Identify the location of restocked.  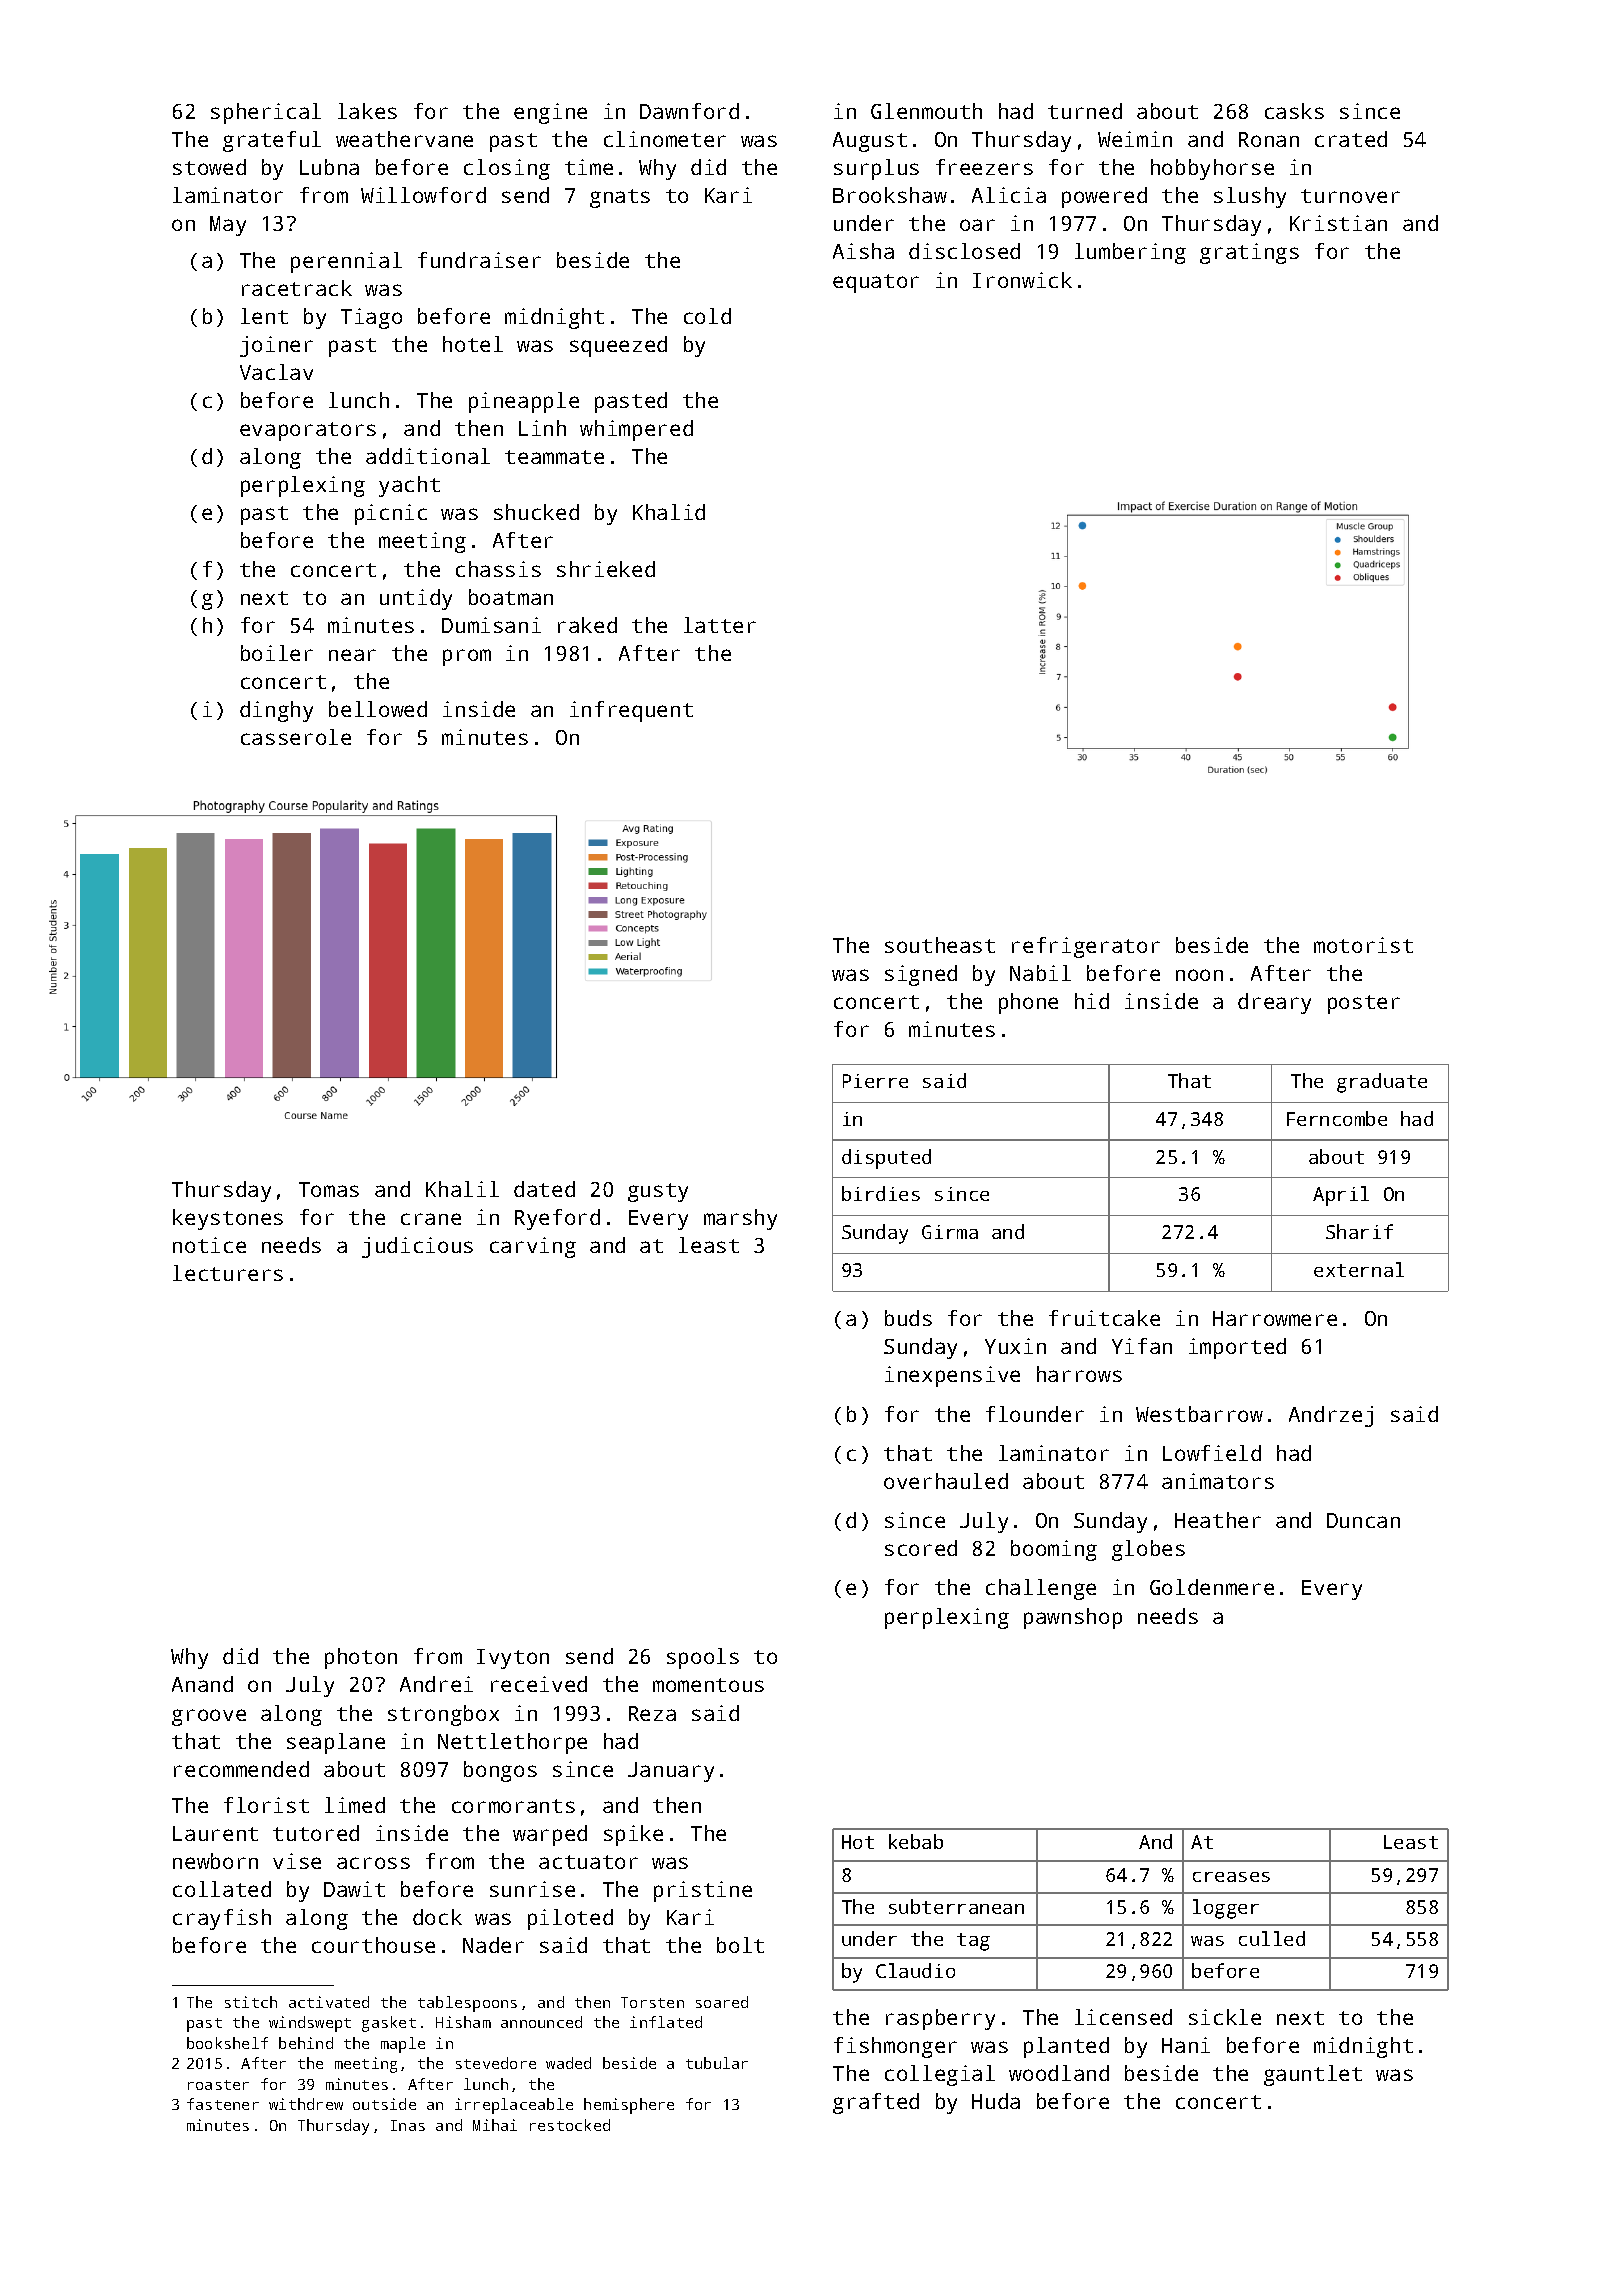
(570, 2125).
